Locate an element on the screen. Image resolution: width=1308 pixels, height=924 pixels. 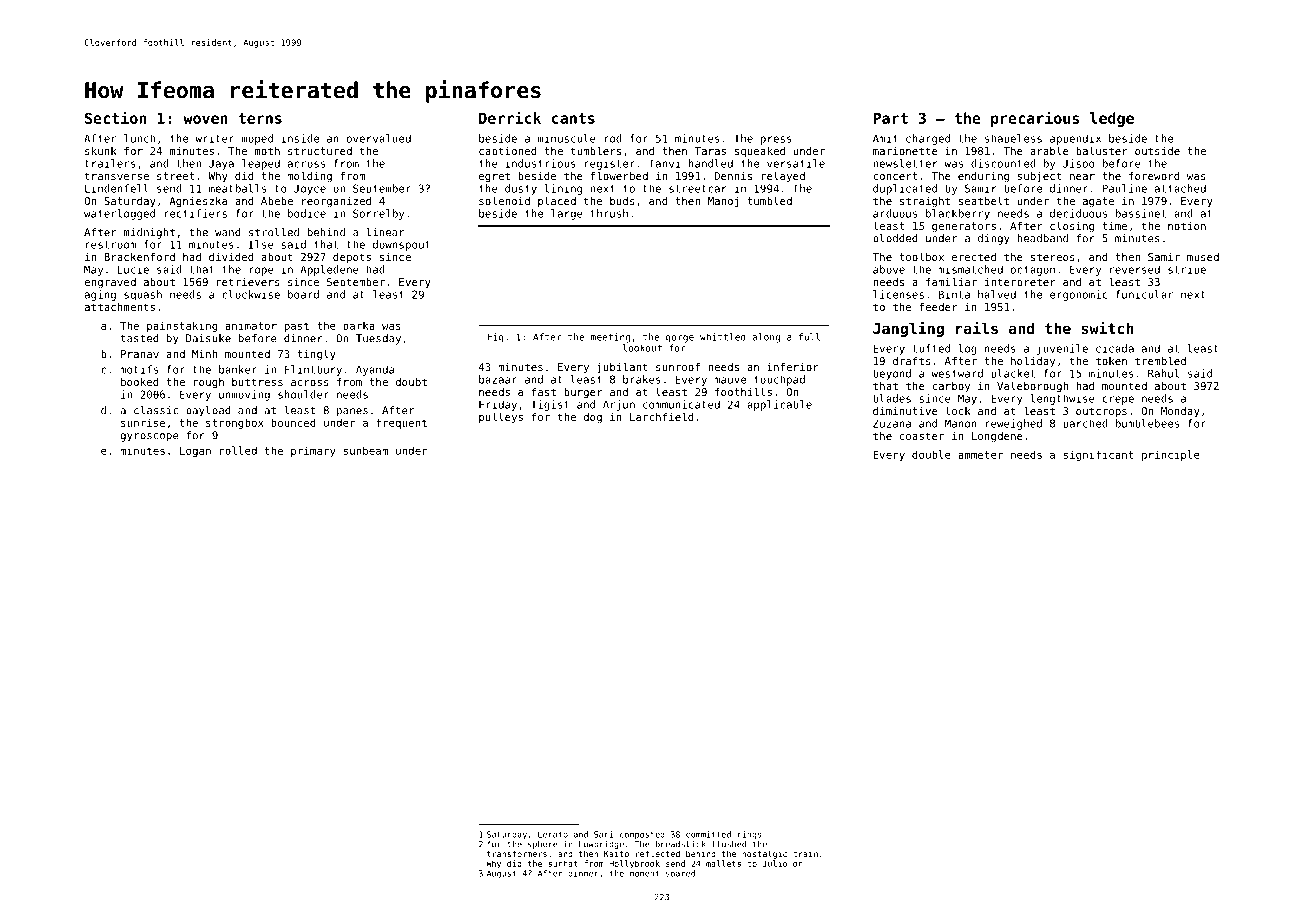
primary is located at coordinates (313, 451).
